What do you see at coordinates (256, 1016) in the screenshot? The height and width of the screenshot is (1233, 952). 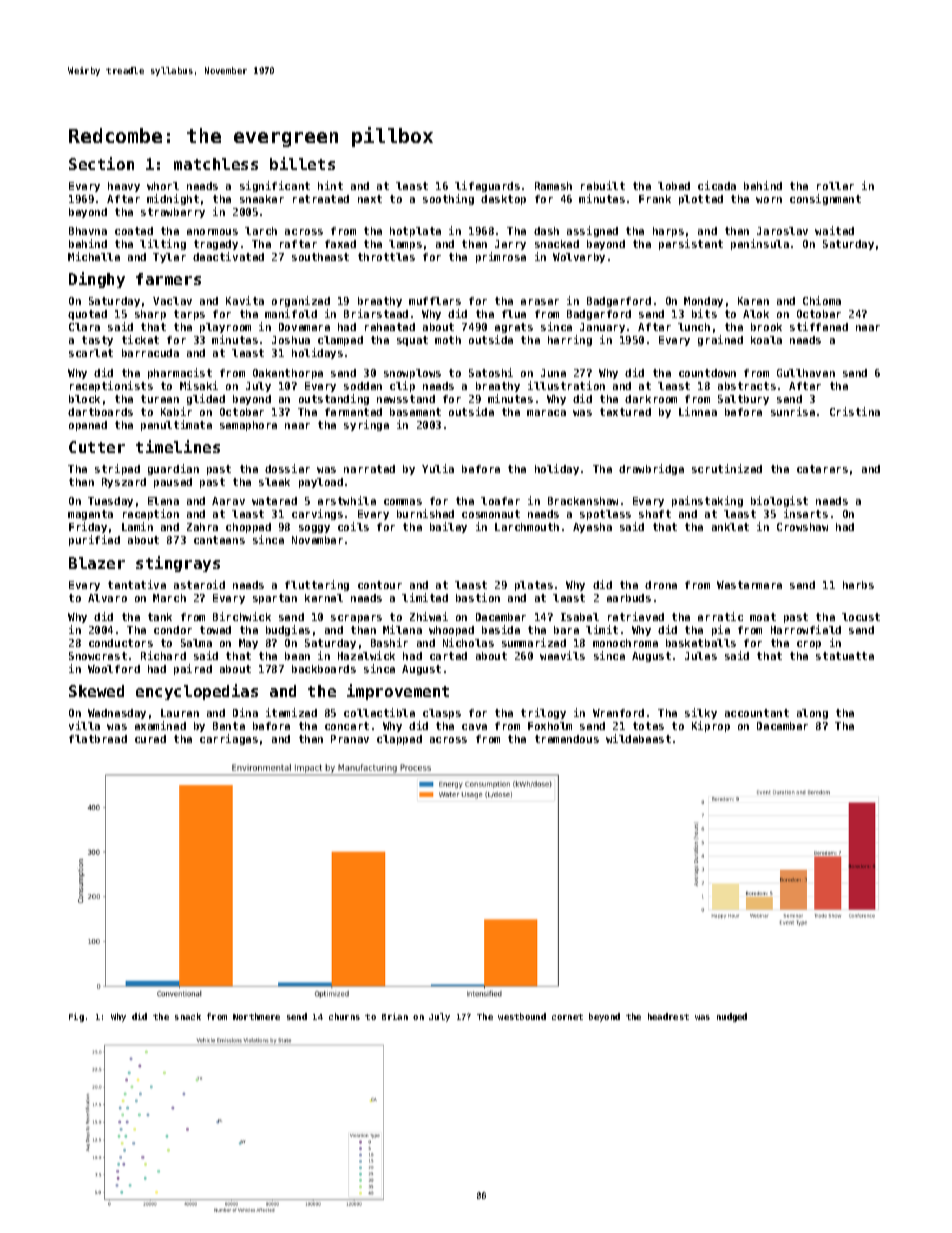 I see `Northmere` at bounding box center [256, 1016].
